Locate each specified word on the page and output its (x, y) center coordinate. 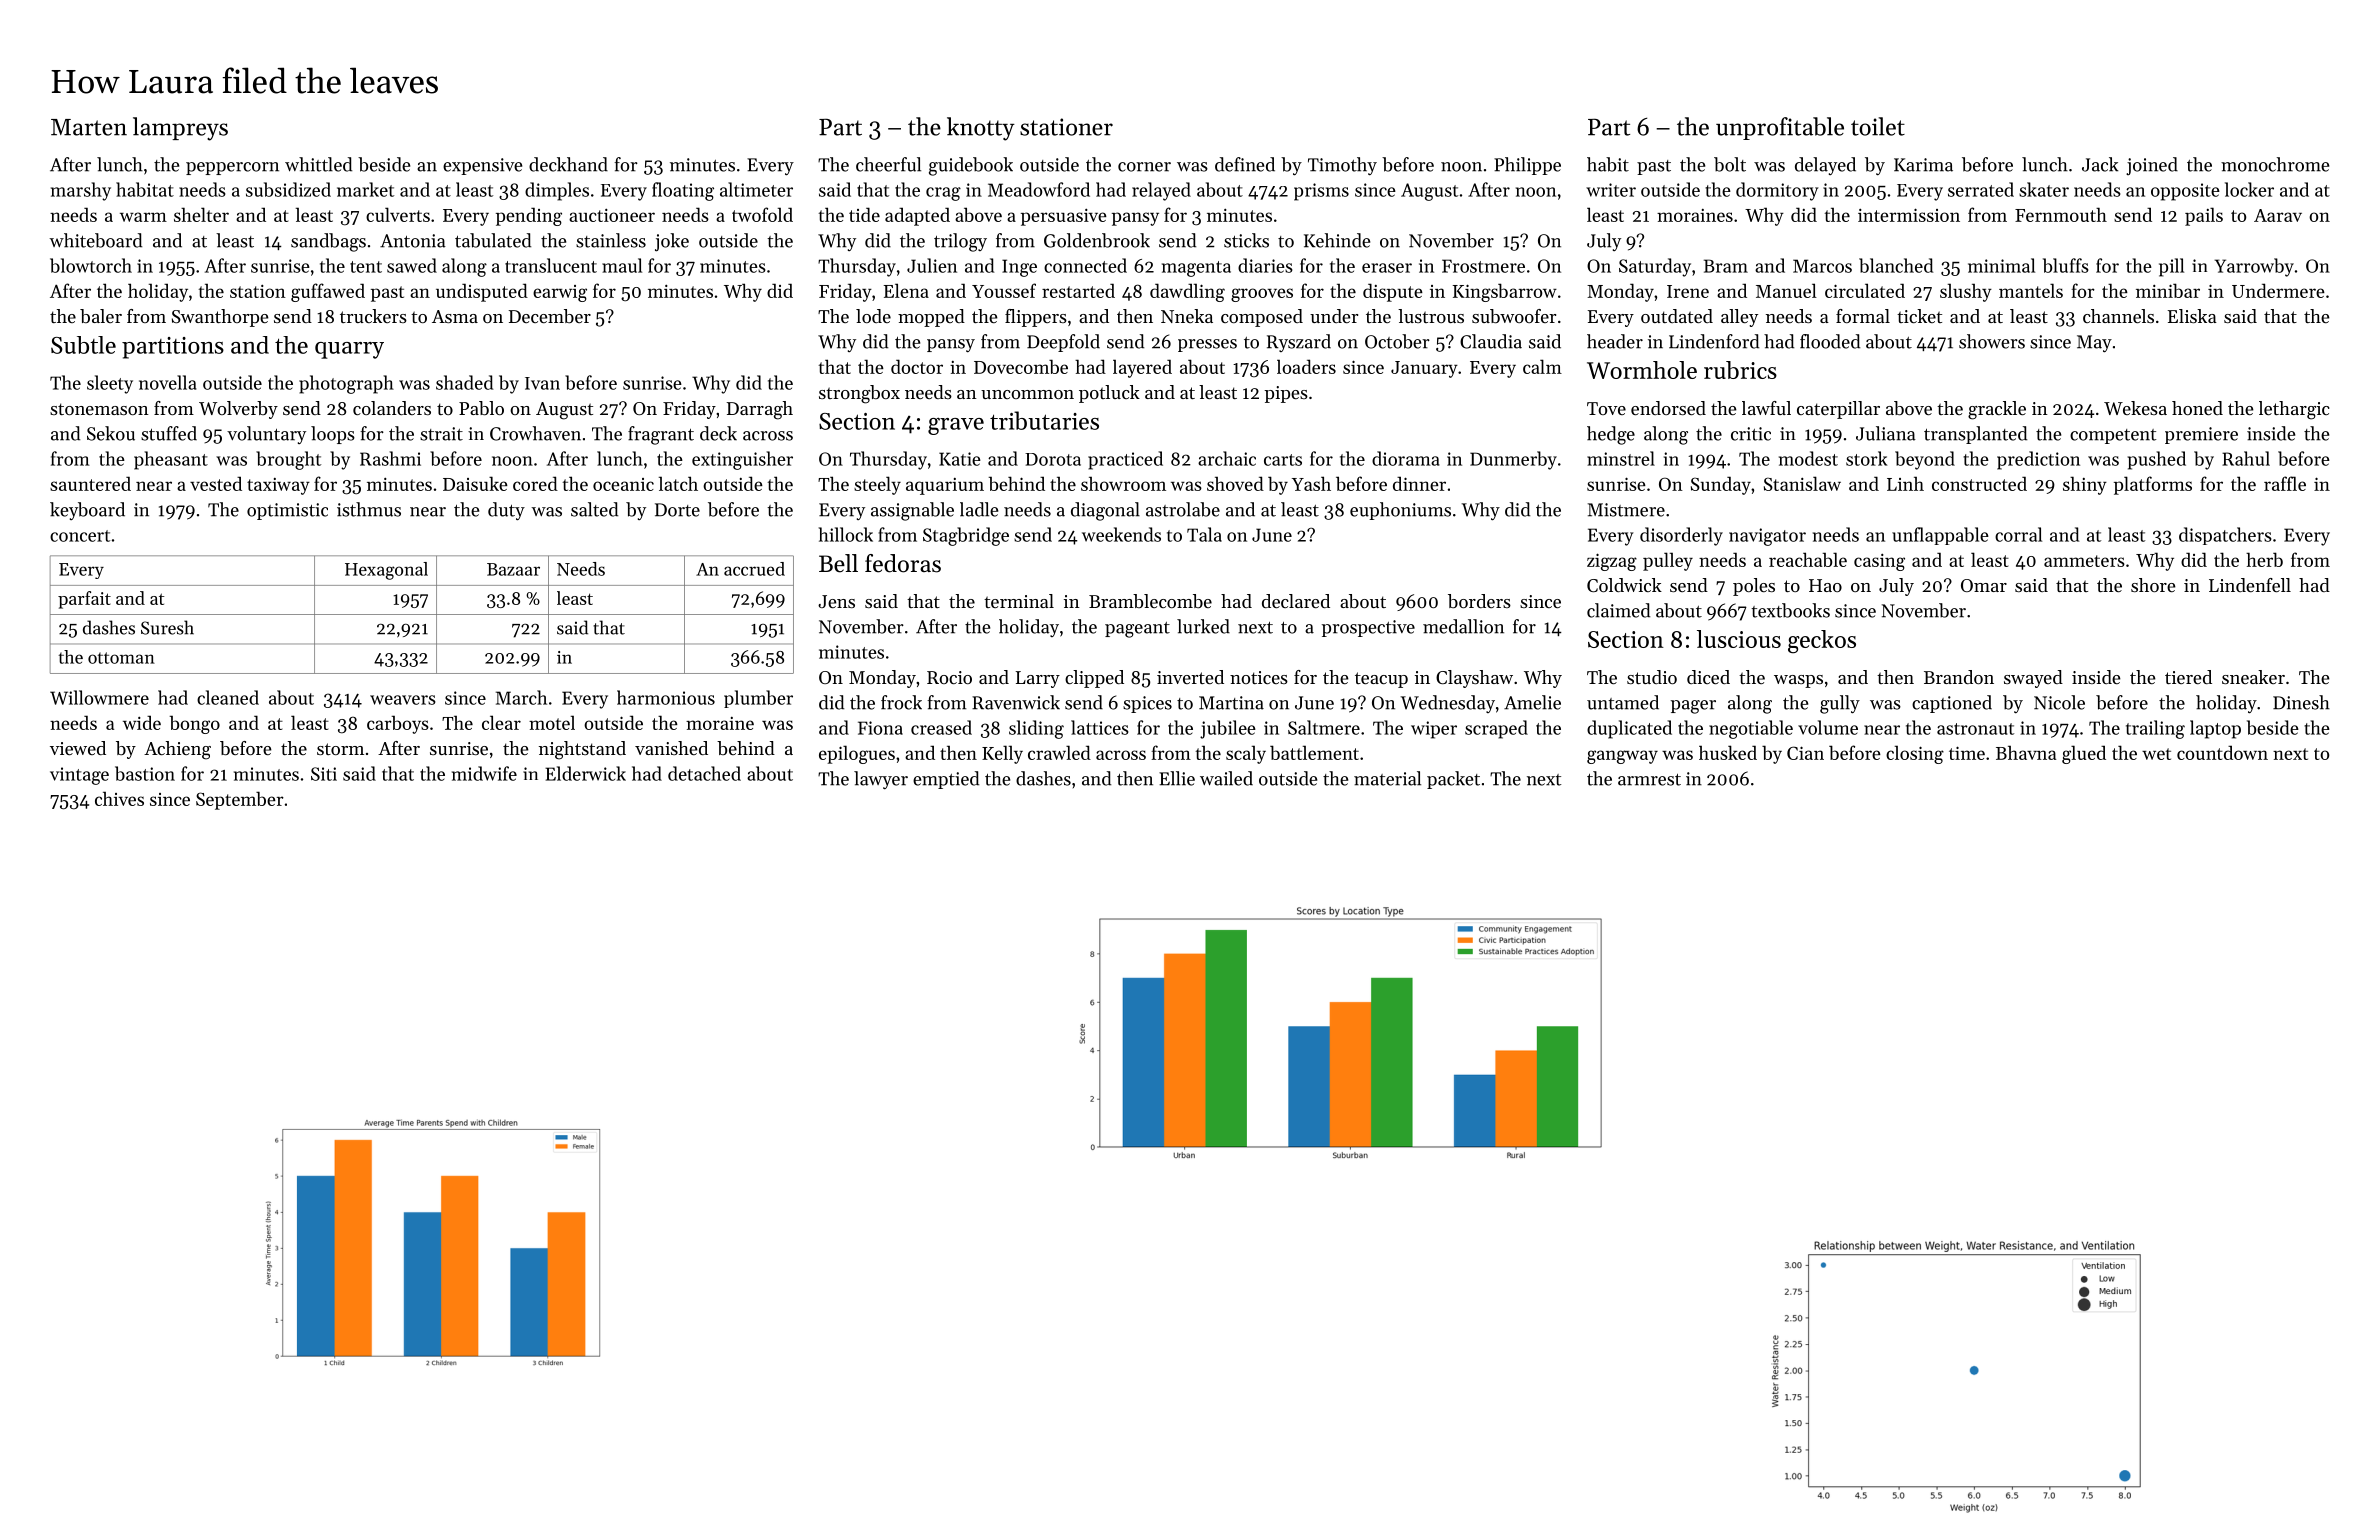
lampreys (180, 129)
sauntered (90, 483)
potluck (1109, 394)
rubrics (1740, 370)
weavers (403, 700)
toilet (1878, 126)
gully (1840, 704)
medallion (1463, 626)
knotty (981, 129)
